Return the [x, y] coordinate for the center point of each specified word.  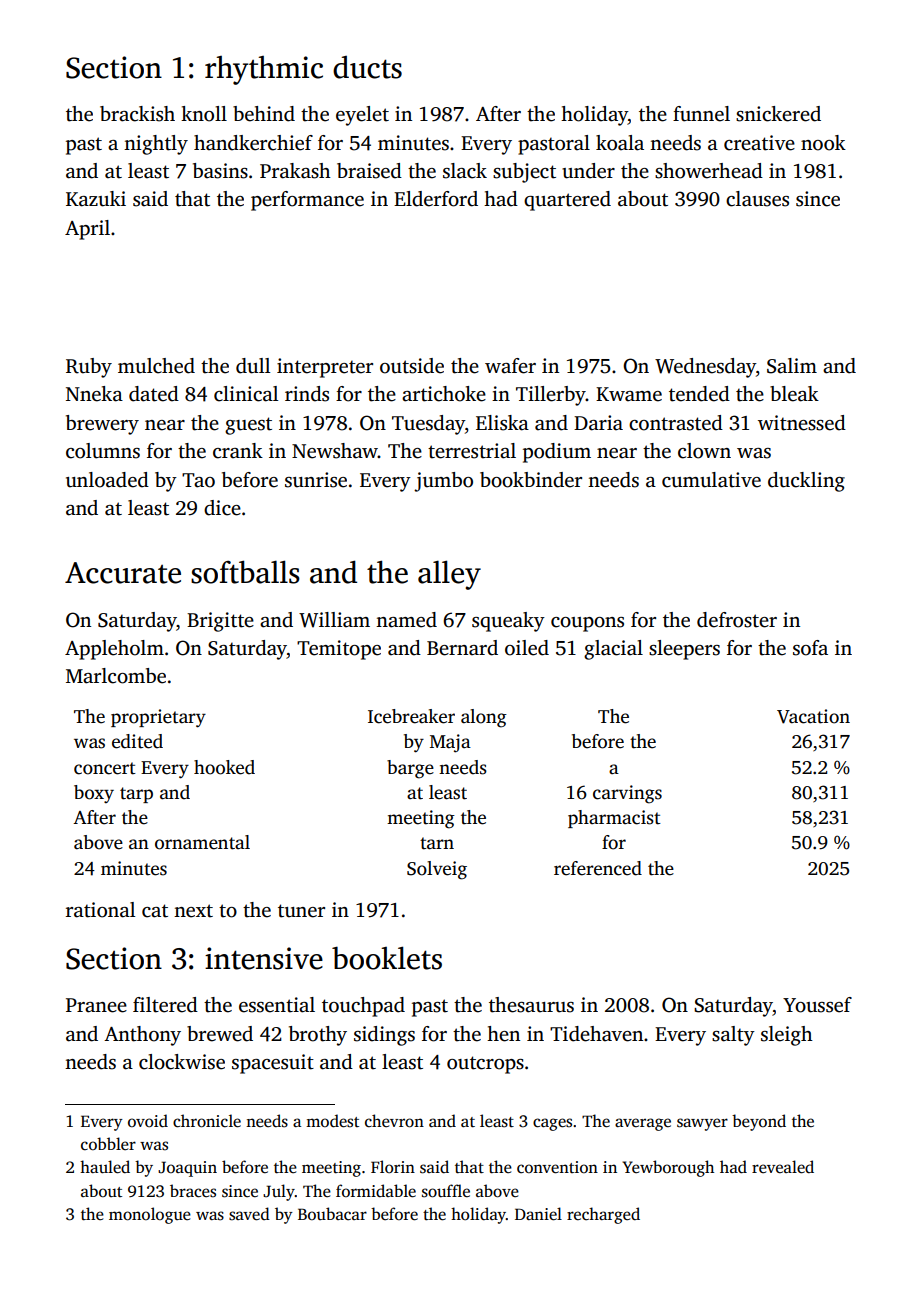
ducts [367, 67]
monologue [150, 1215]
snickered [778, 114]
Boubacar [332, 1214]
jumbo [443, 482]
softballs [245, 572]
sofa [810, 648]
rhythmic [264, 70]
